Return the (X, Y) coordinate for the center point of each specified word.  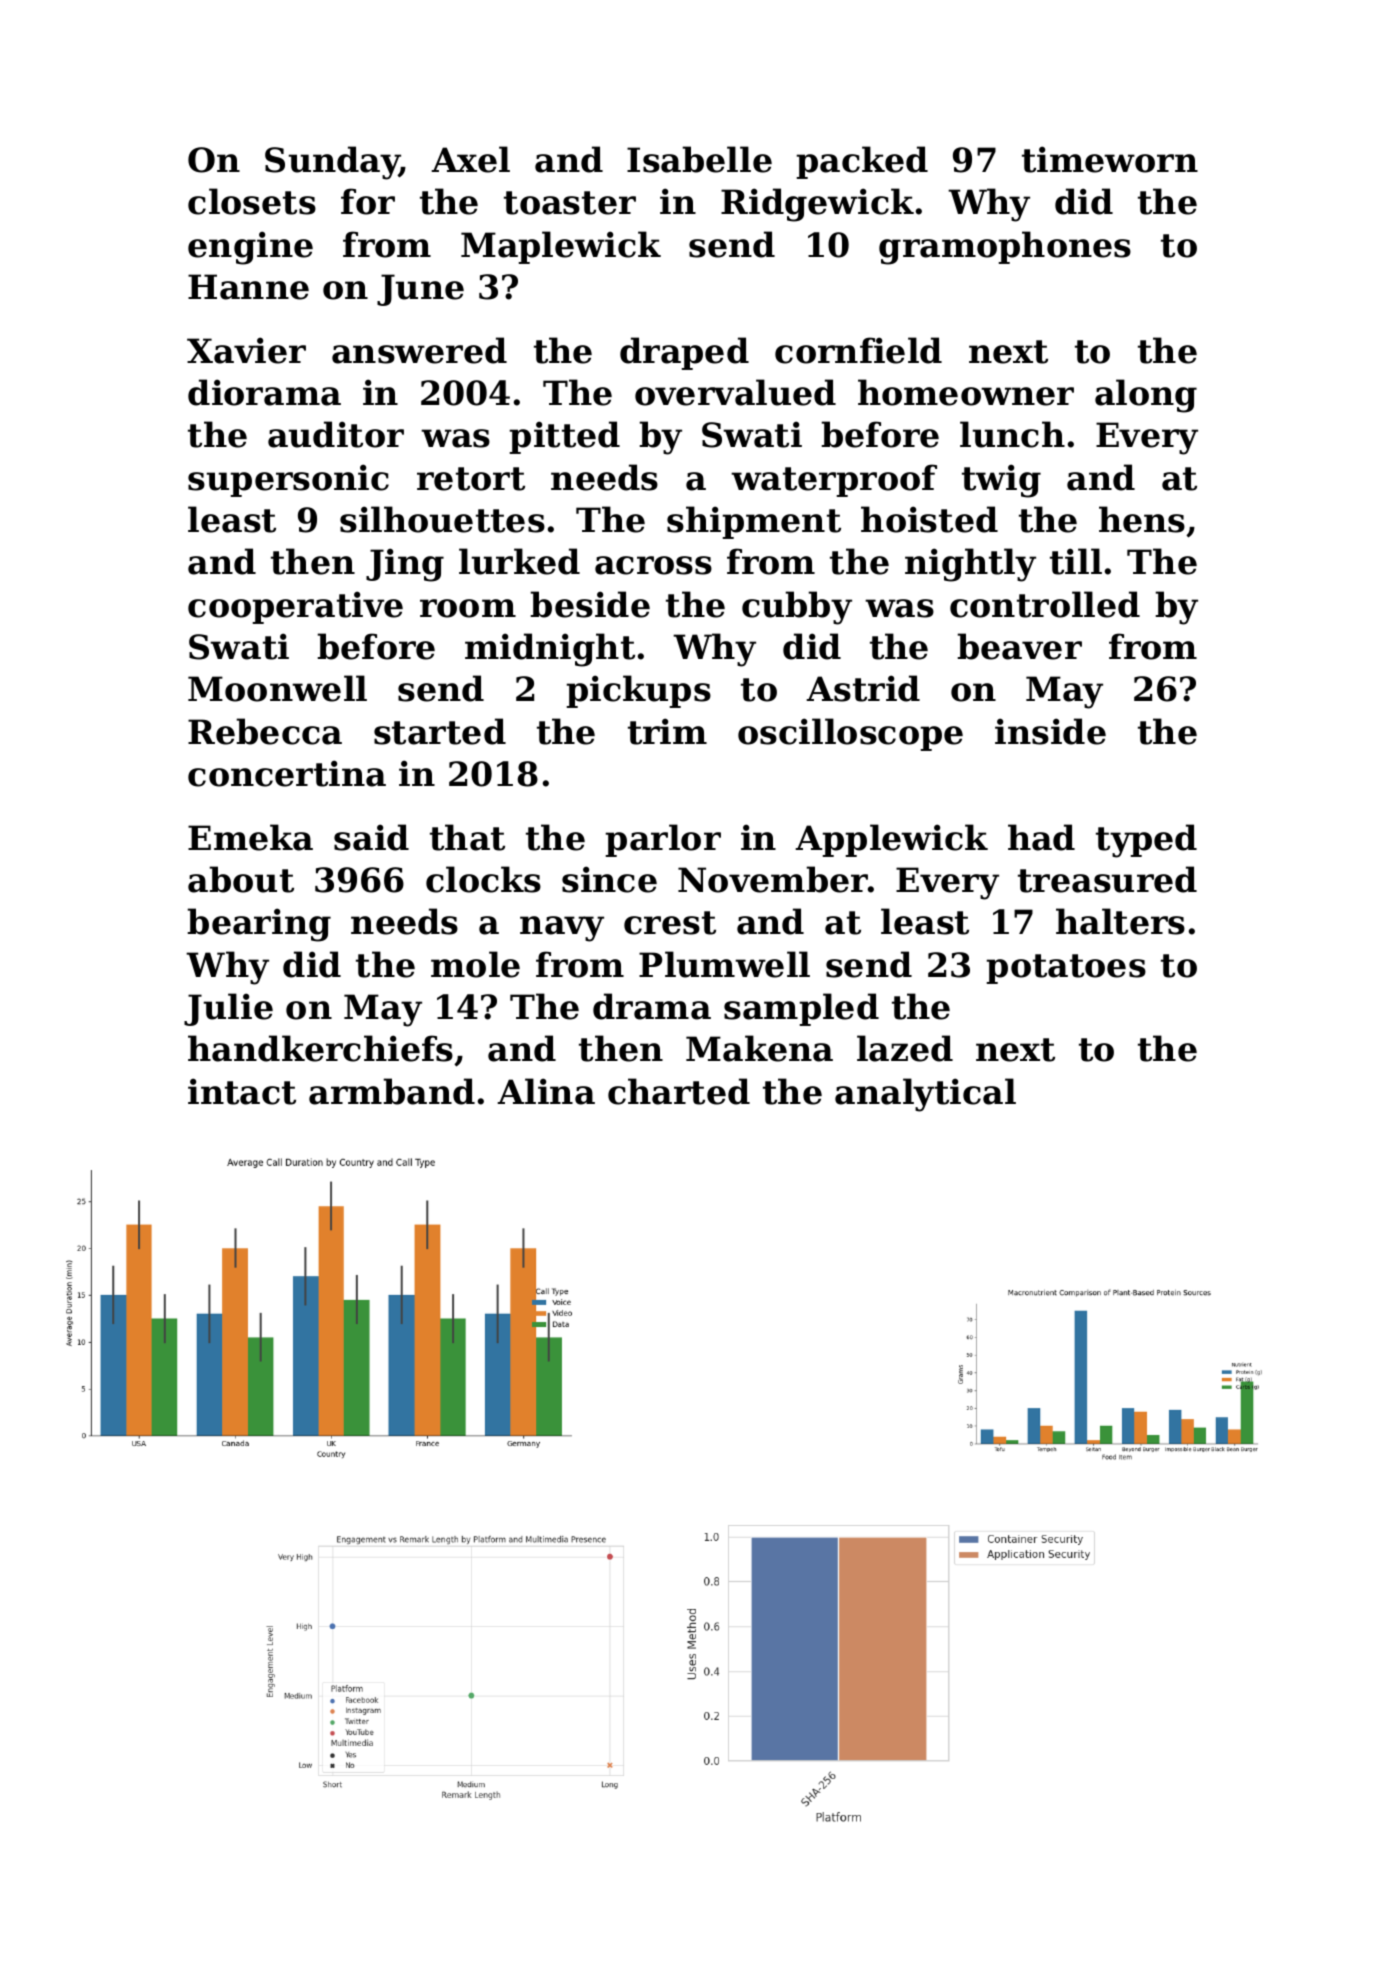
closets (252, 201)
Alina (546, 1091)
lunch (1012, 434)
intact (242, 1091)
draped (684, 353)
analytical (925, 1095)
